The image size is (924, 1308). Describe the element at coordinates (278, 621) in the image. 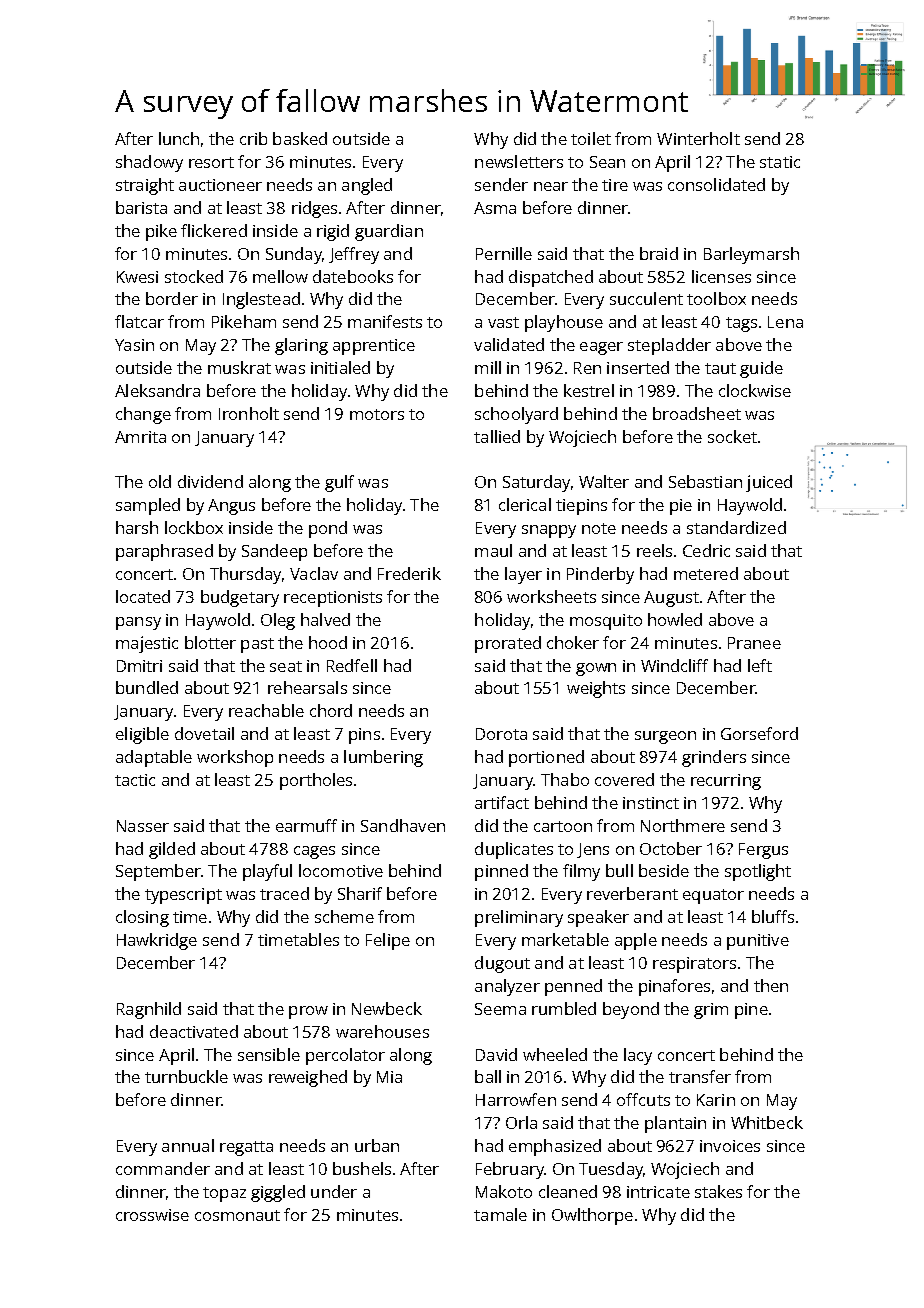

I see `Oleg` at that location.
